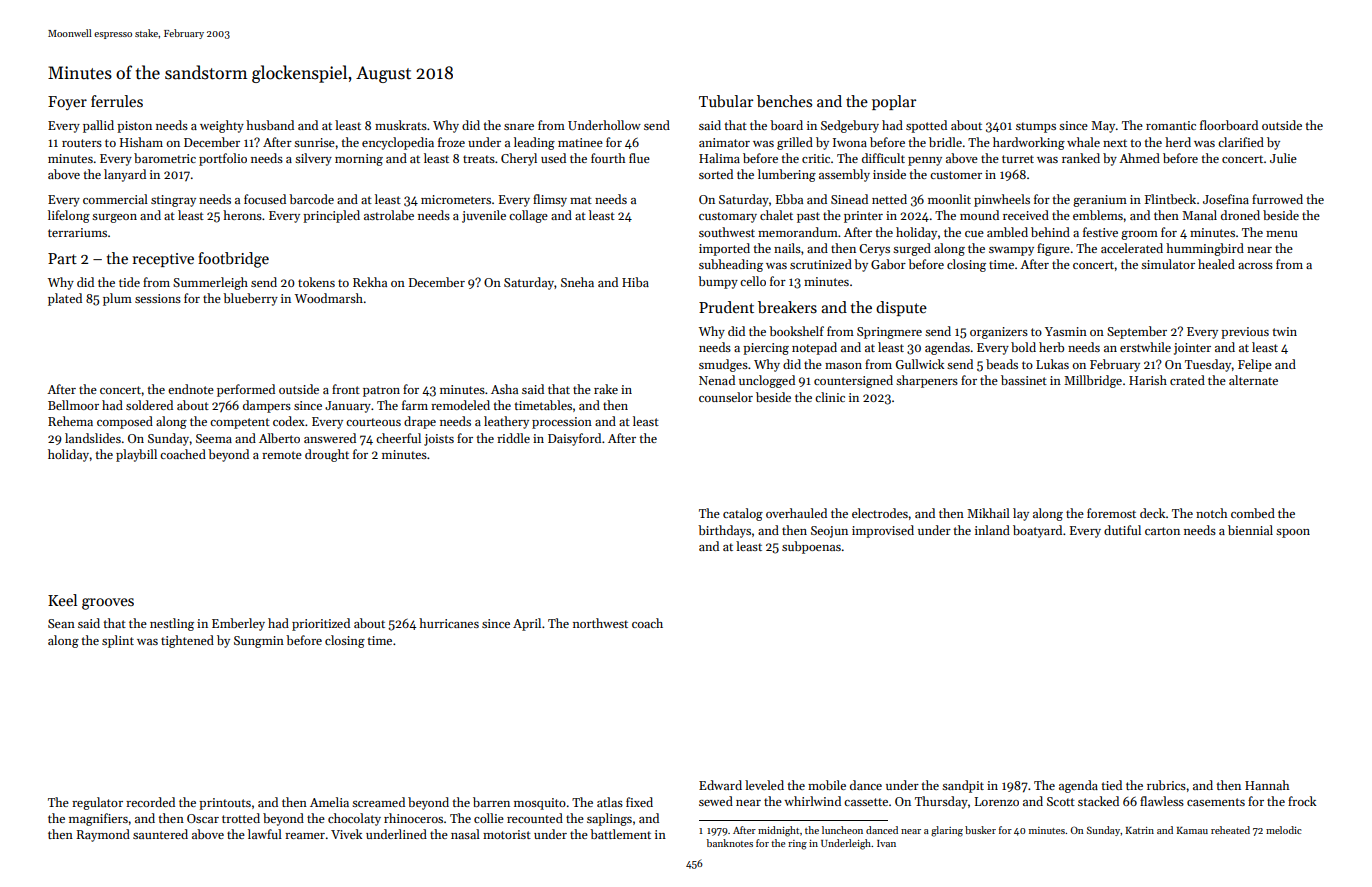 This document has height=887, width=1372. I want to click on bassinet, so click(1024, 380).
